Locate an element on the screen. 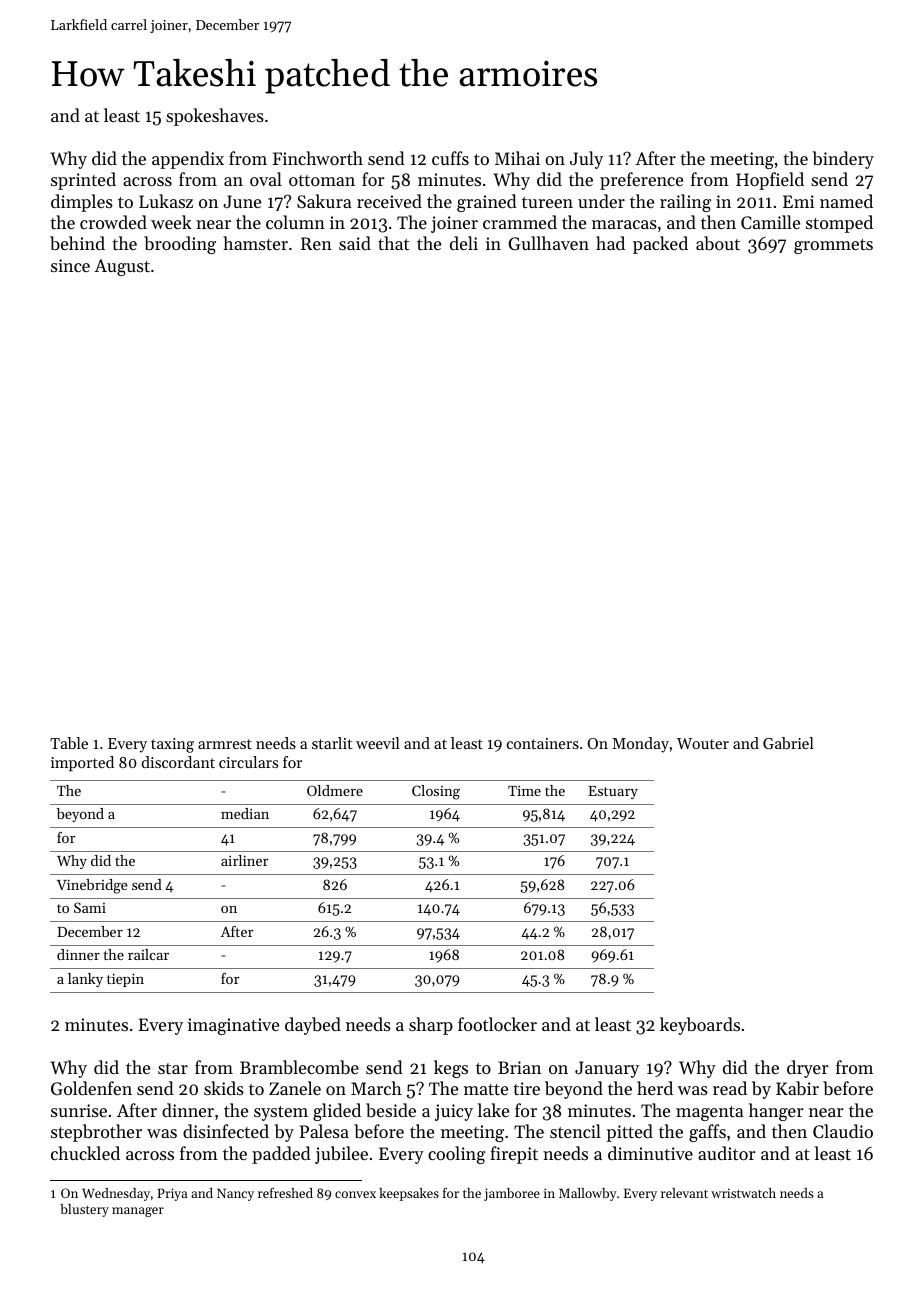  Time is located at coordinates (524, 791).
